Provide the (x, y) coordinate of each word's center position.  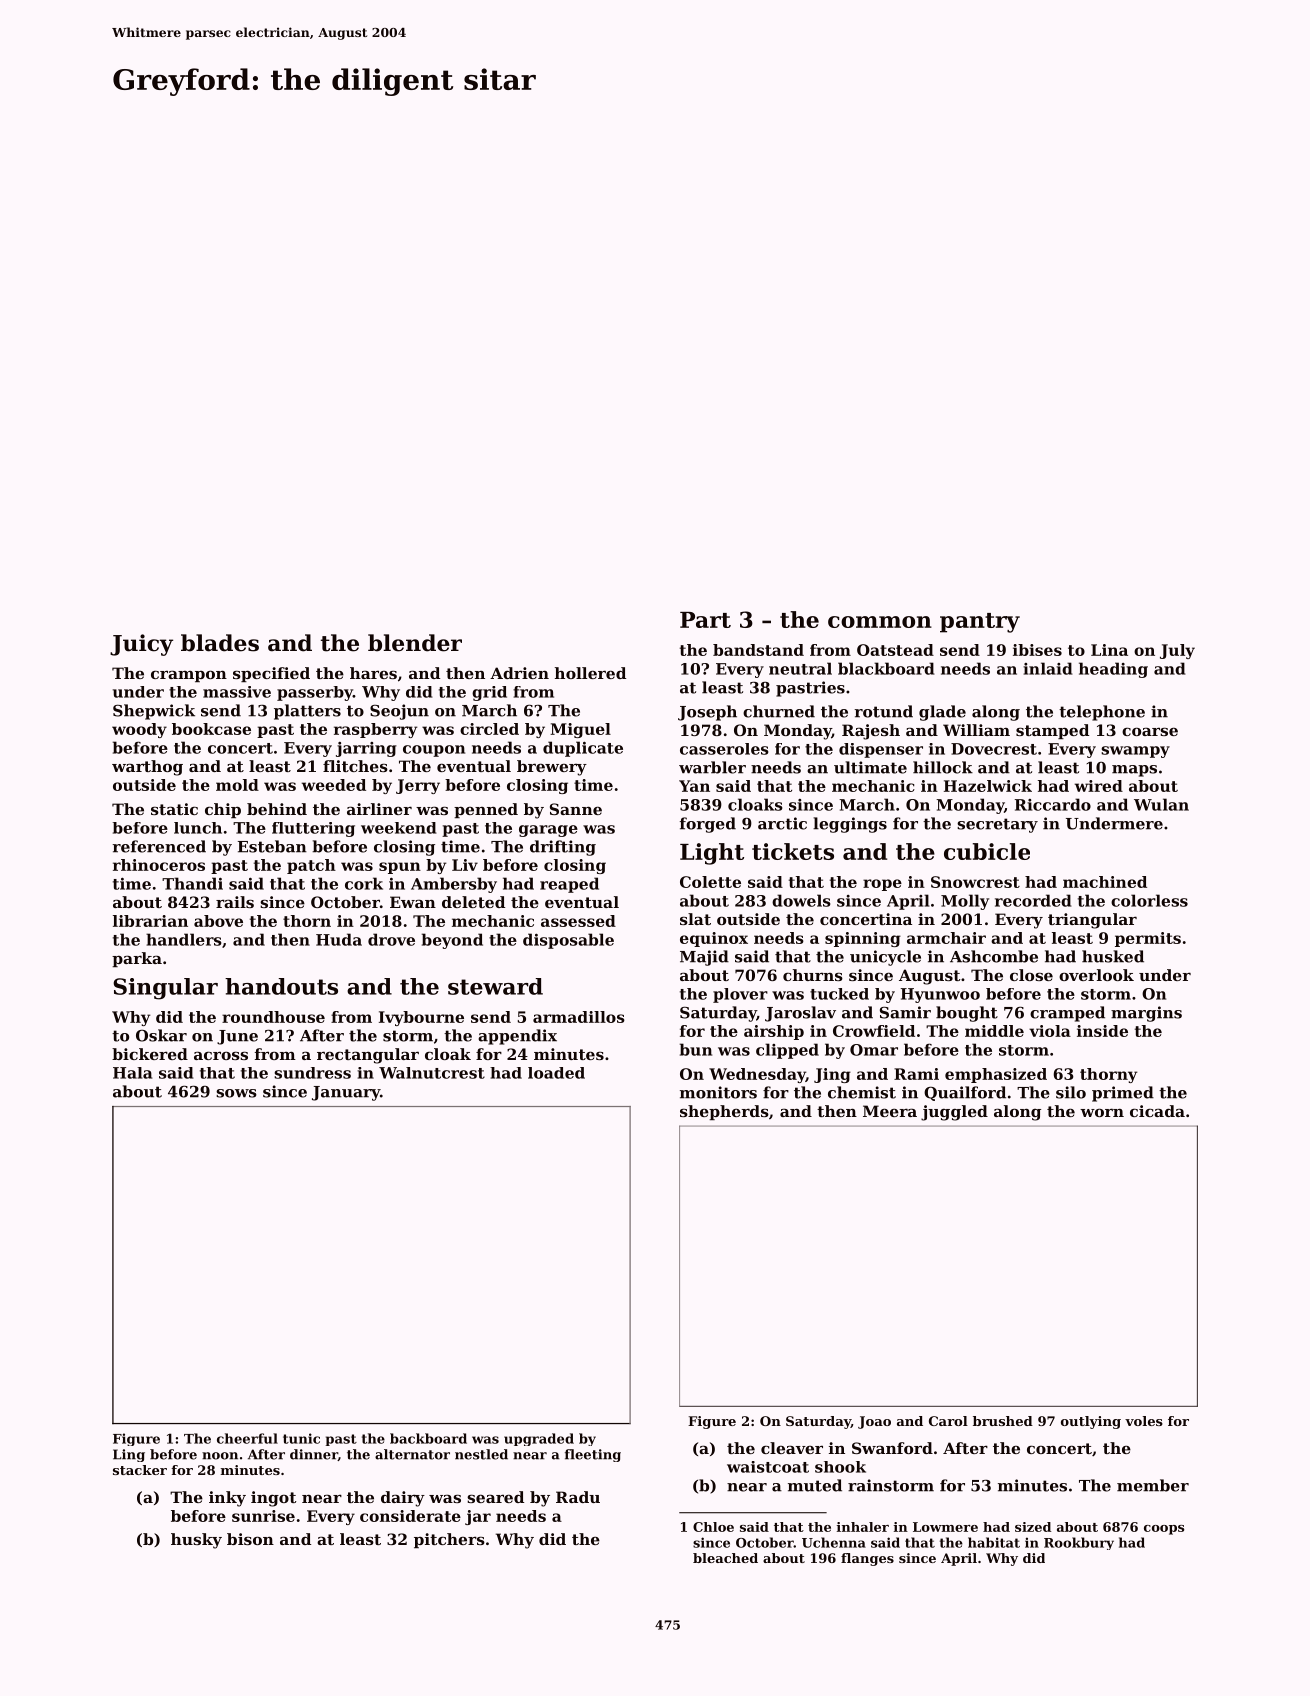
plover (740, 995)
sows (236, 1093)
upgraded (539, 1439)
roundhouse (273, 1017)
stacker (140, 1470)
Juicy (141, 645)
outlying (1091, 1422)
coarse (1150, 731)
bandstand (758, 650)
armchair (946, 938)
